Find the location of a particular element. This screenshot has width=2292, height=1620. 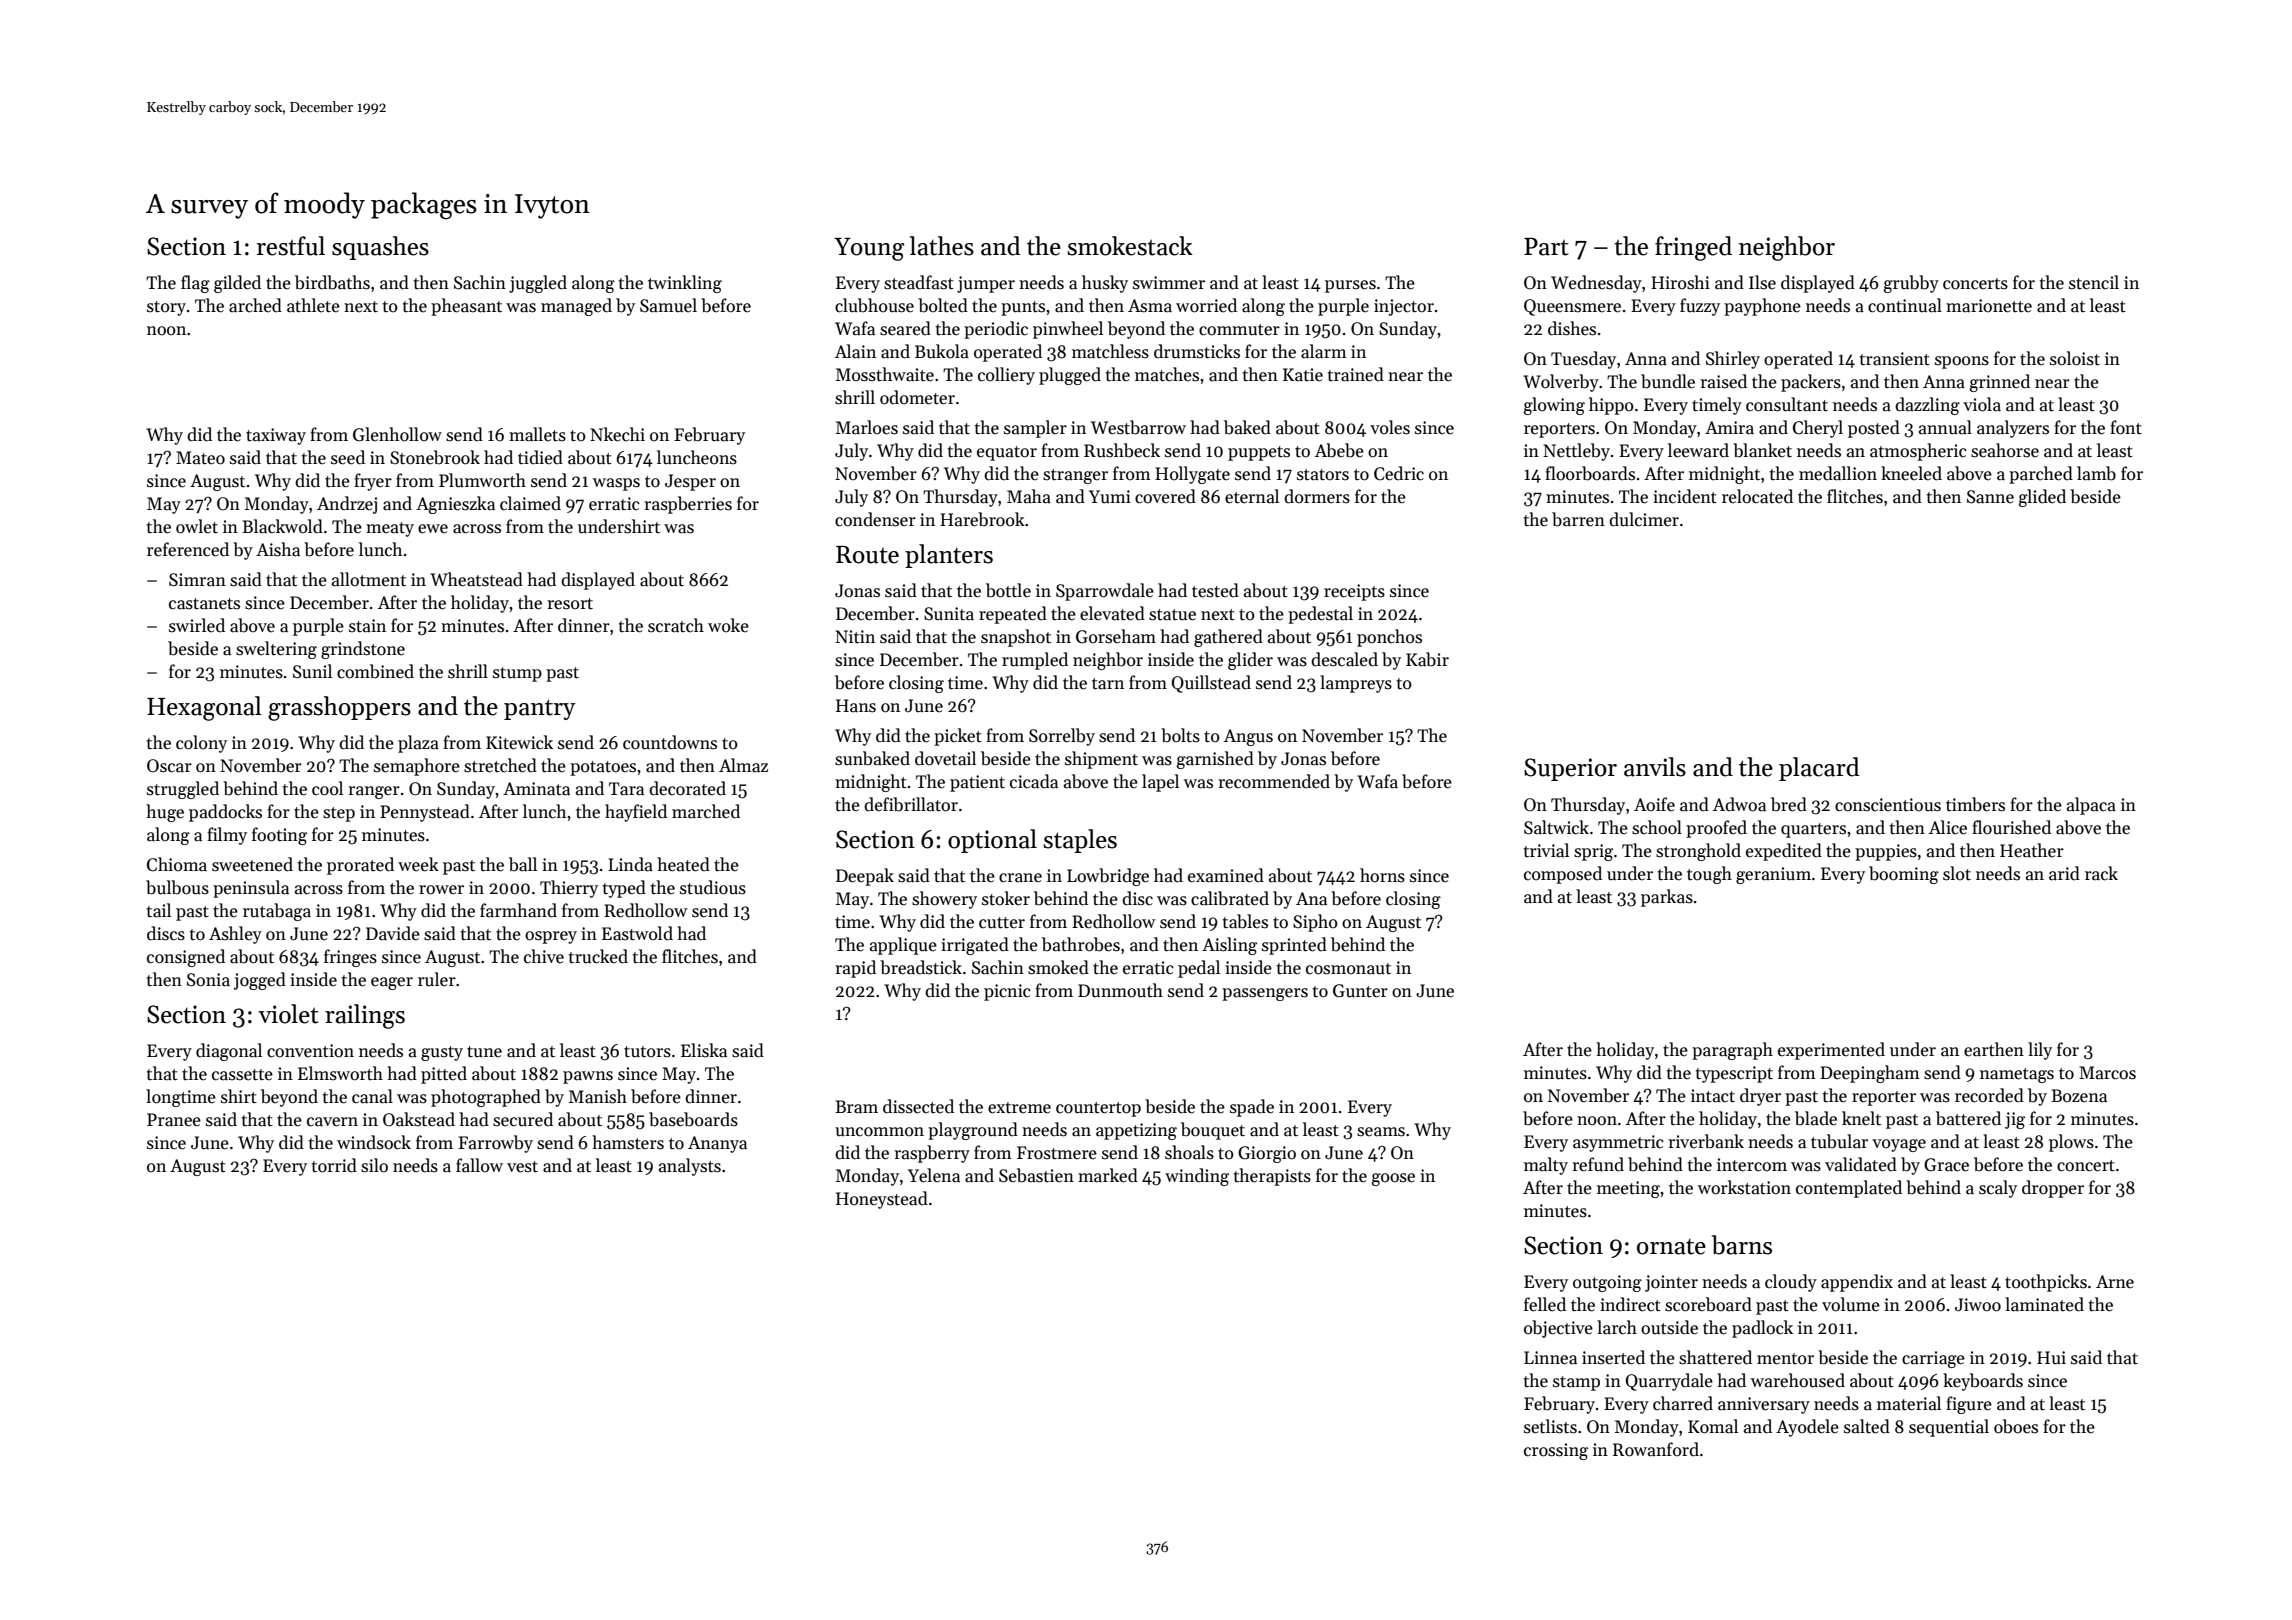

Oscar is located at coordinates (169, 766).
